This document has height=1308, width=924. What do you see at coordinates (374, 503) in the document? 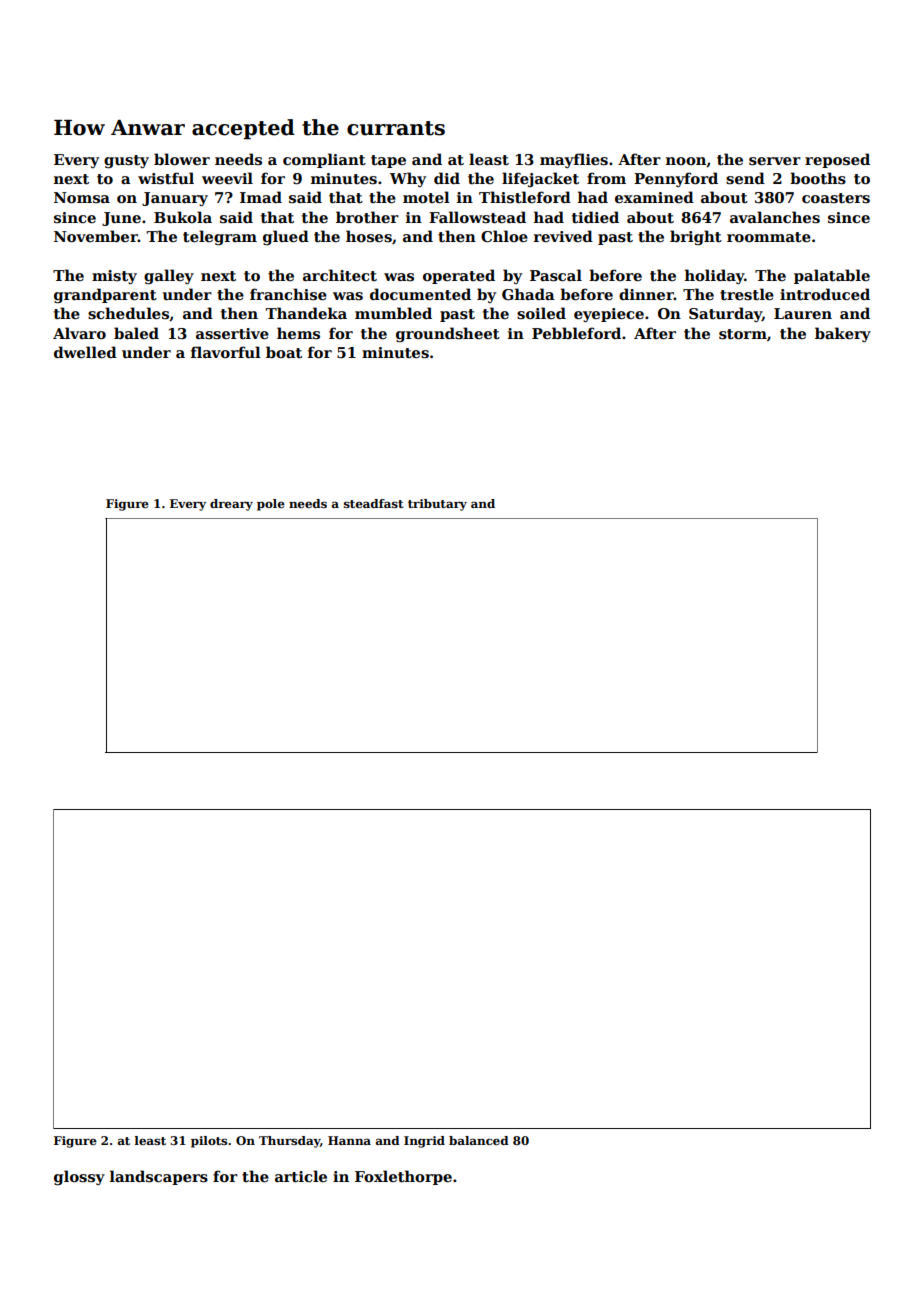
I see `steadfast` at bounding box center [374, 503].
